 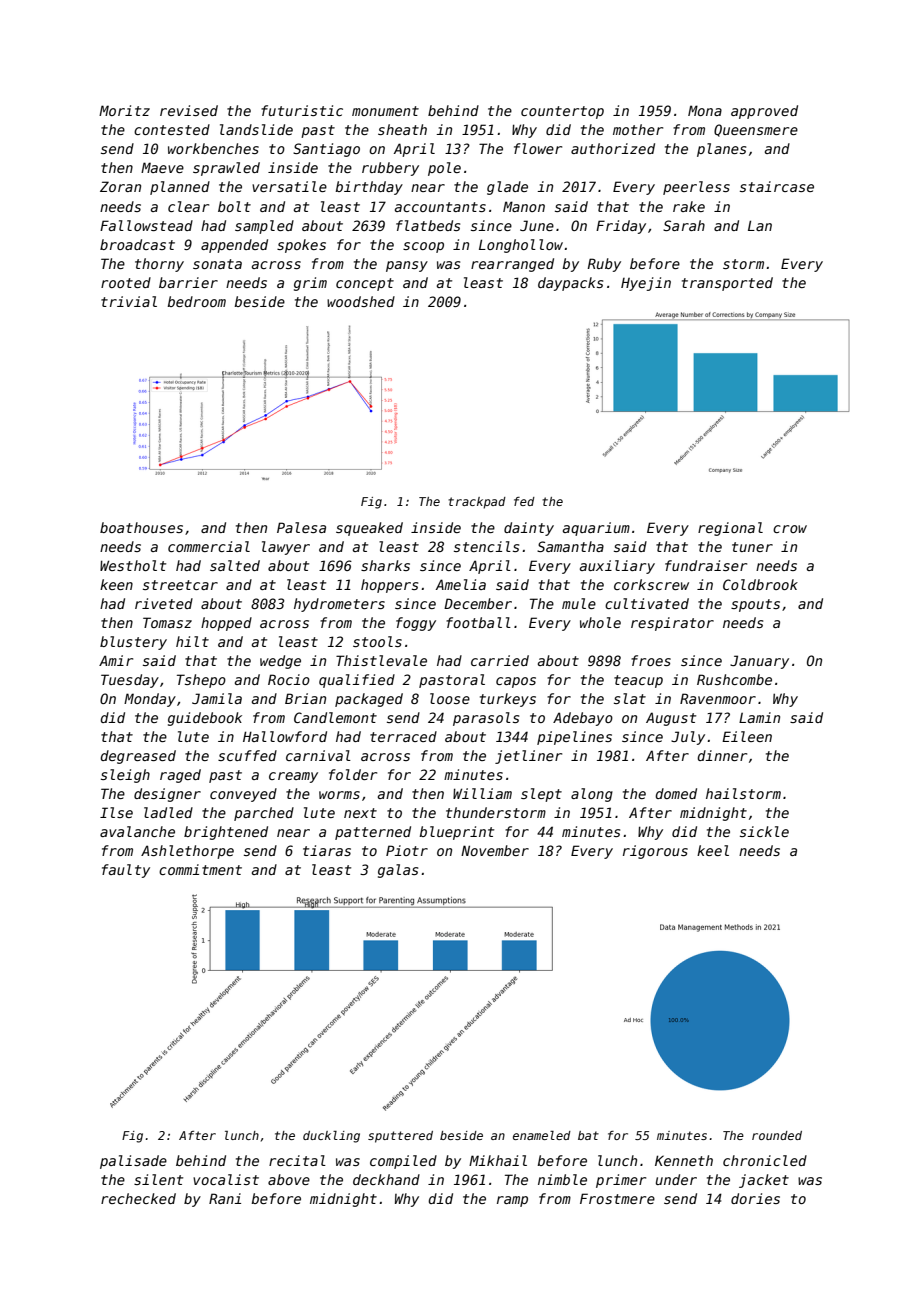 I want to click on rechecked, so click(x=138, y=1198).
